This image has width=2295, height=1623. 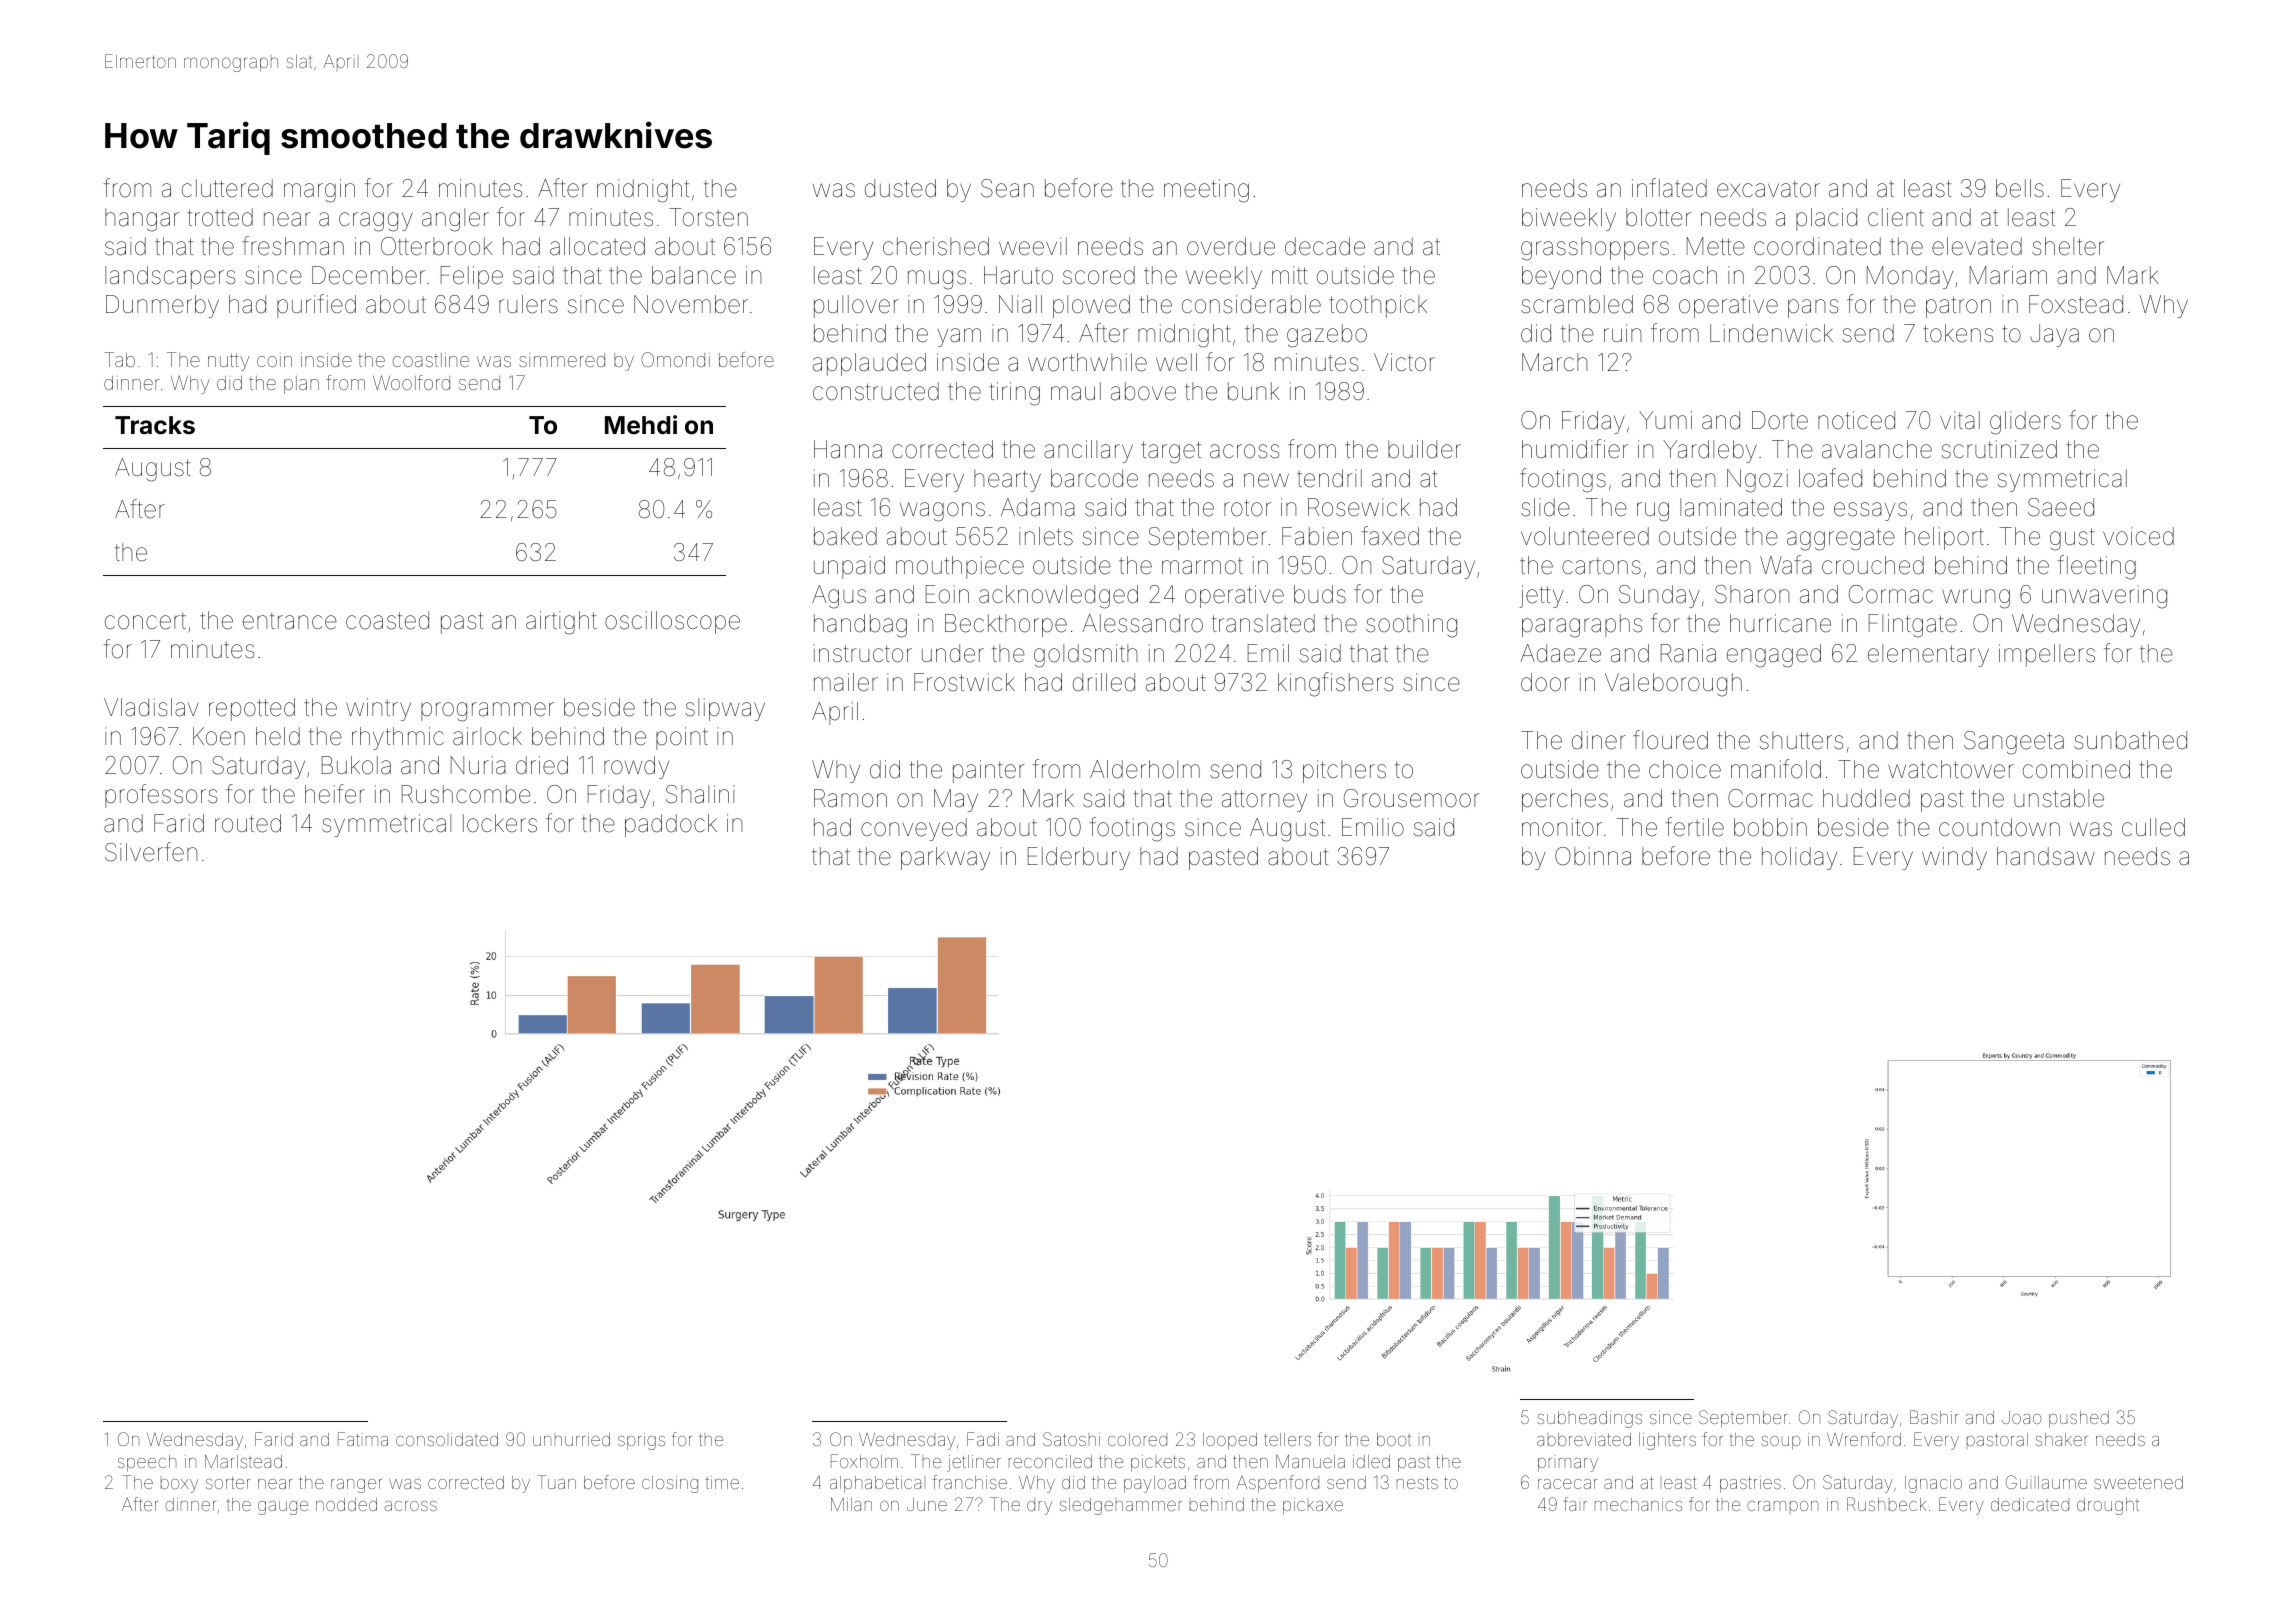 I want to click on inflated, so click(x=1669, y=188).
